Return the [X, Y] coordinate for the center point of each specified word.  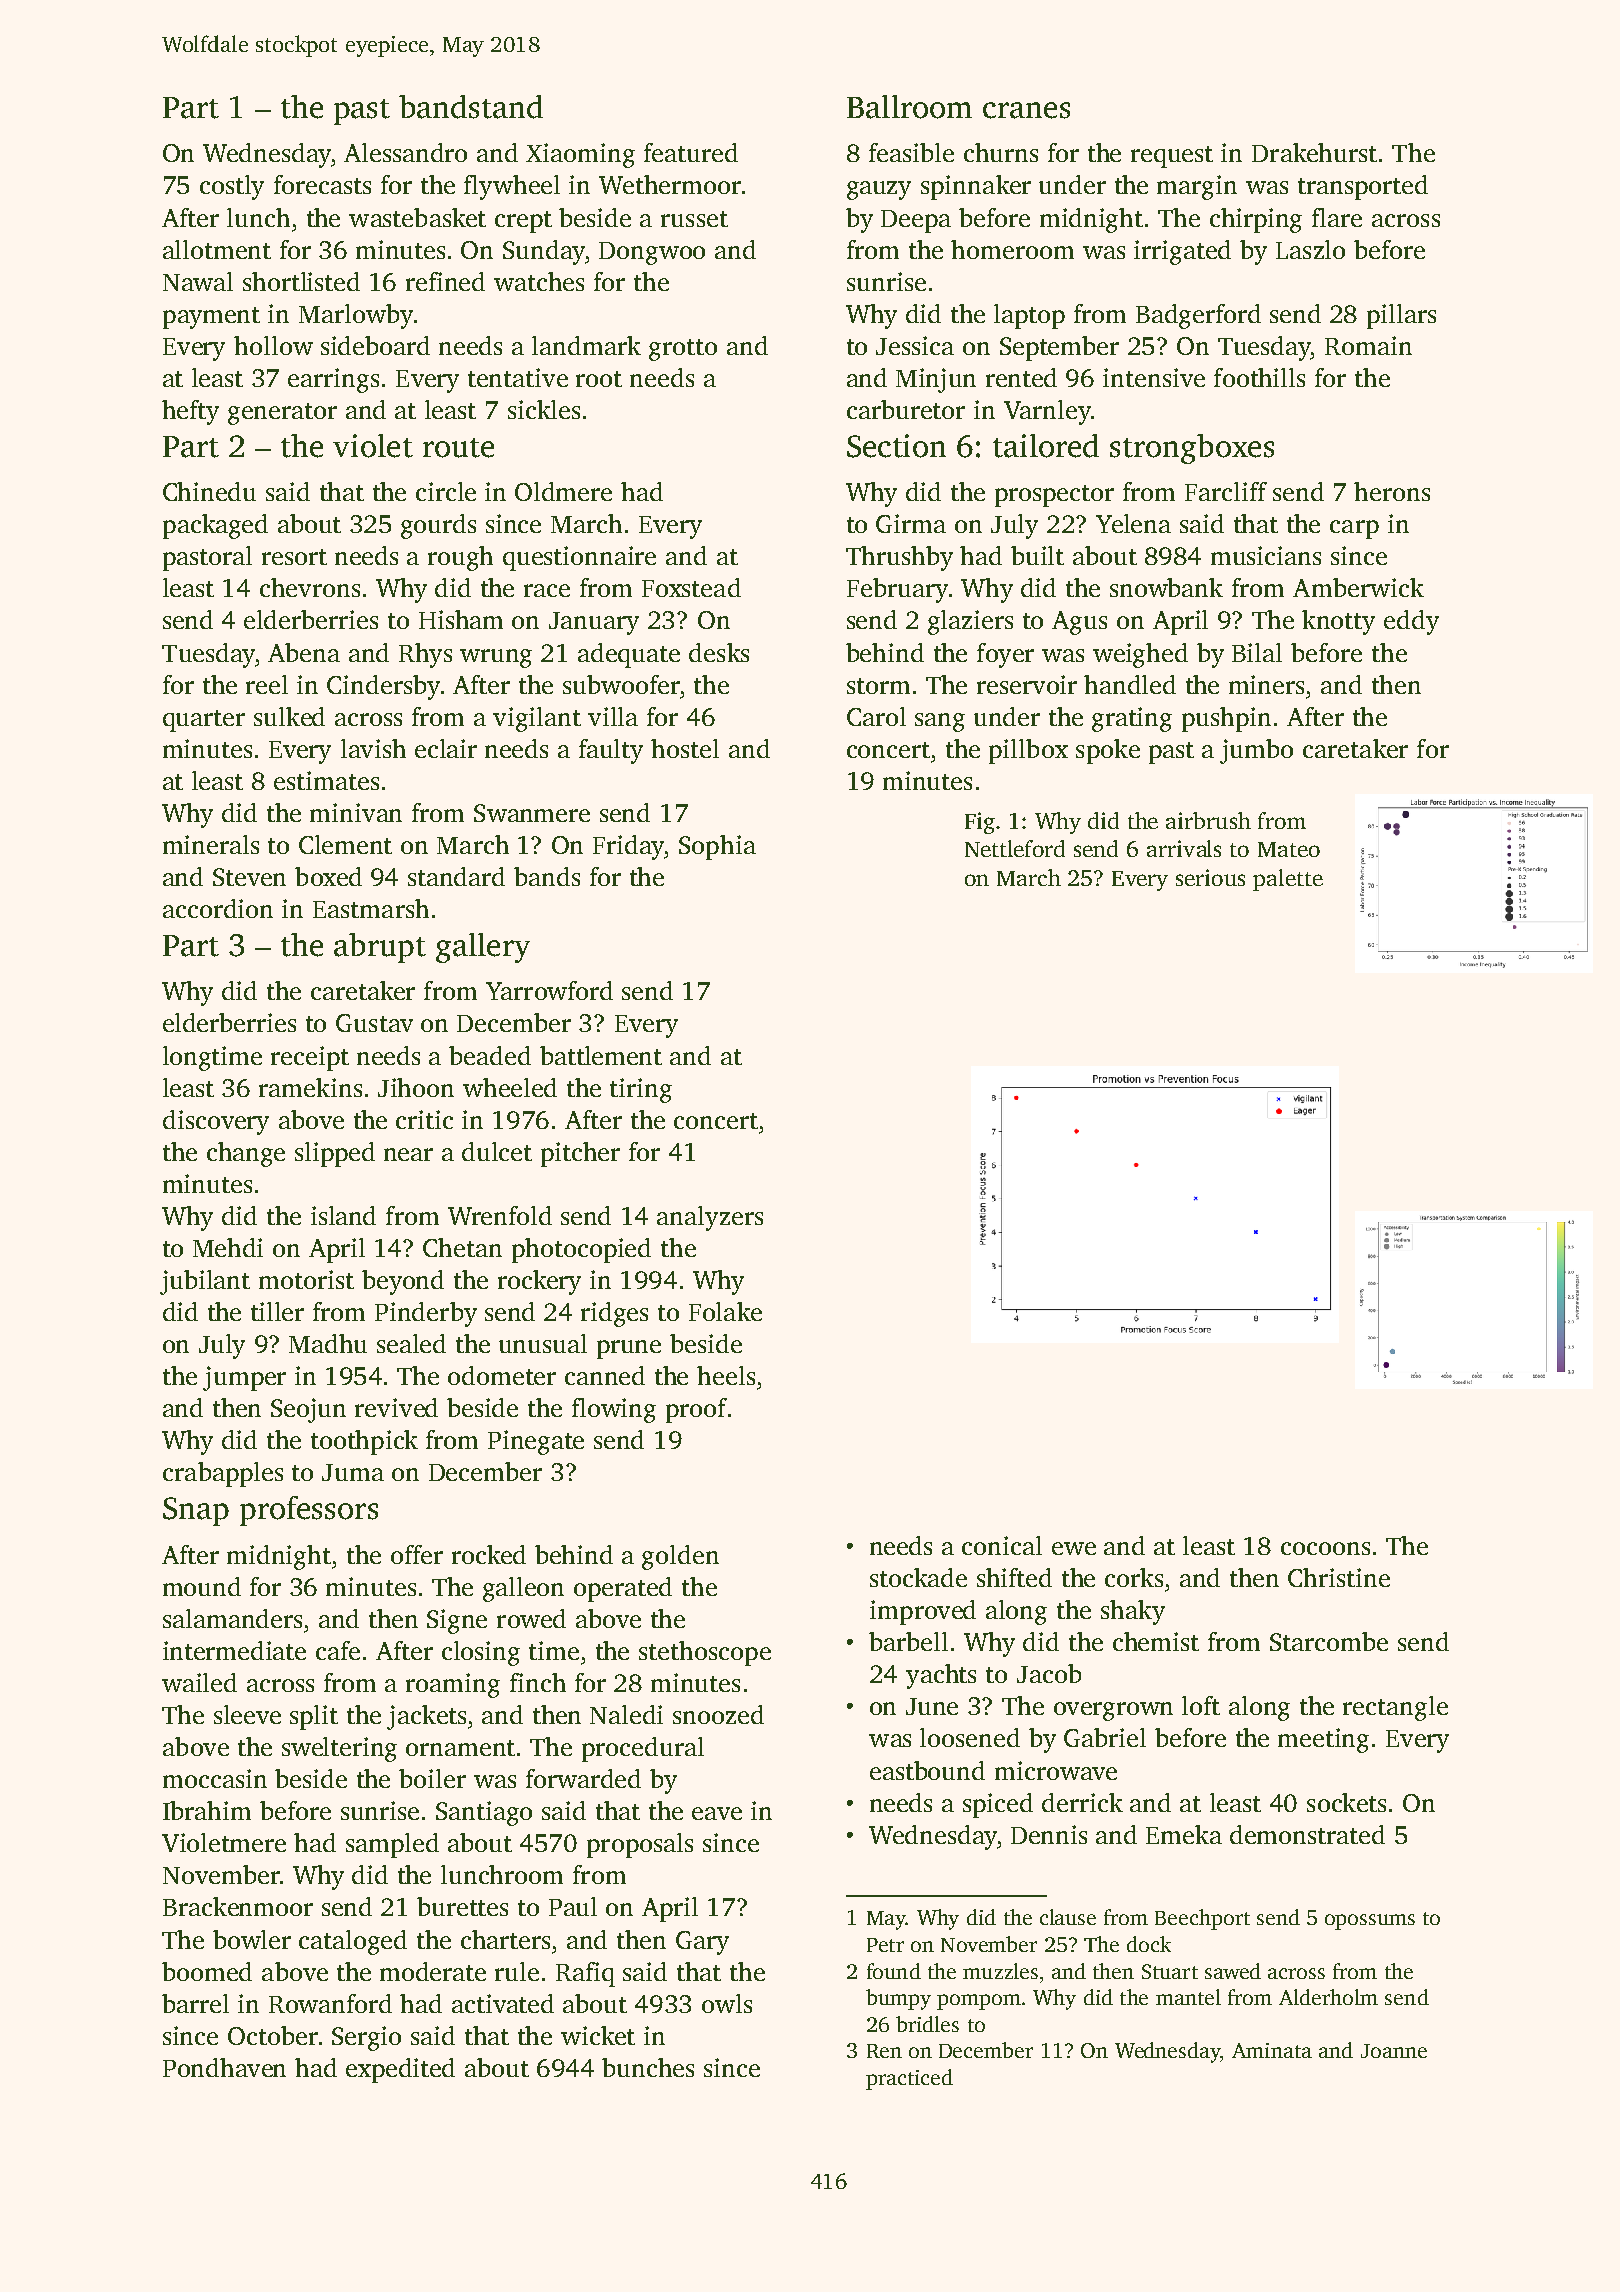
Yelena [1133, 523]
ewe [1074, 1548]
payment [211, 318]
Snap [196, 1511]
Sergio [366, 2038]
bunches [648, 2067]
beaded [490, 1055]
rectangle [1395, 1708]
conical [1002, 1545]
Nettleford [1015, 848]
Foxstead [691, 587]
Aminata [1272, 2050]
